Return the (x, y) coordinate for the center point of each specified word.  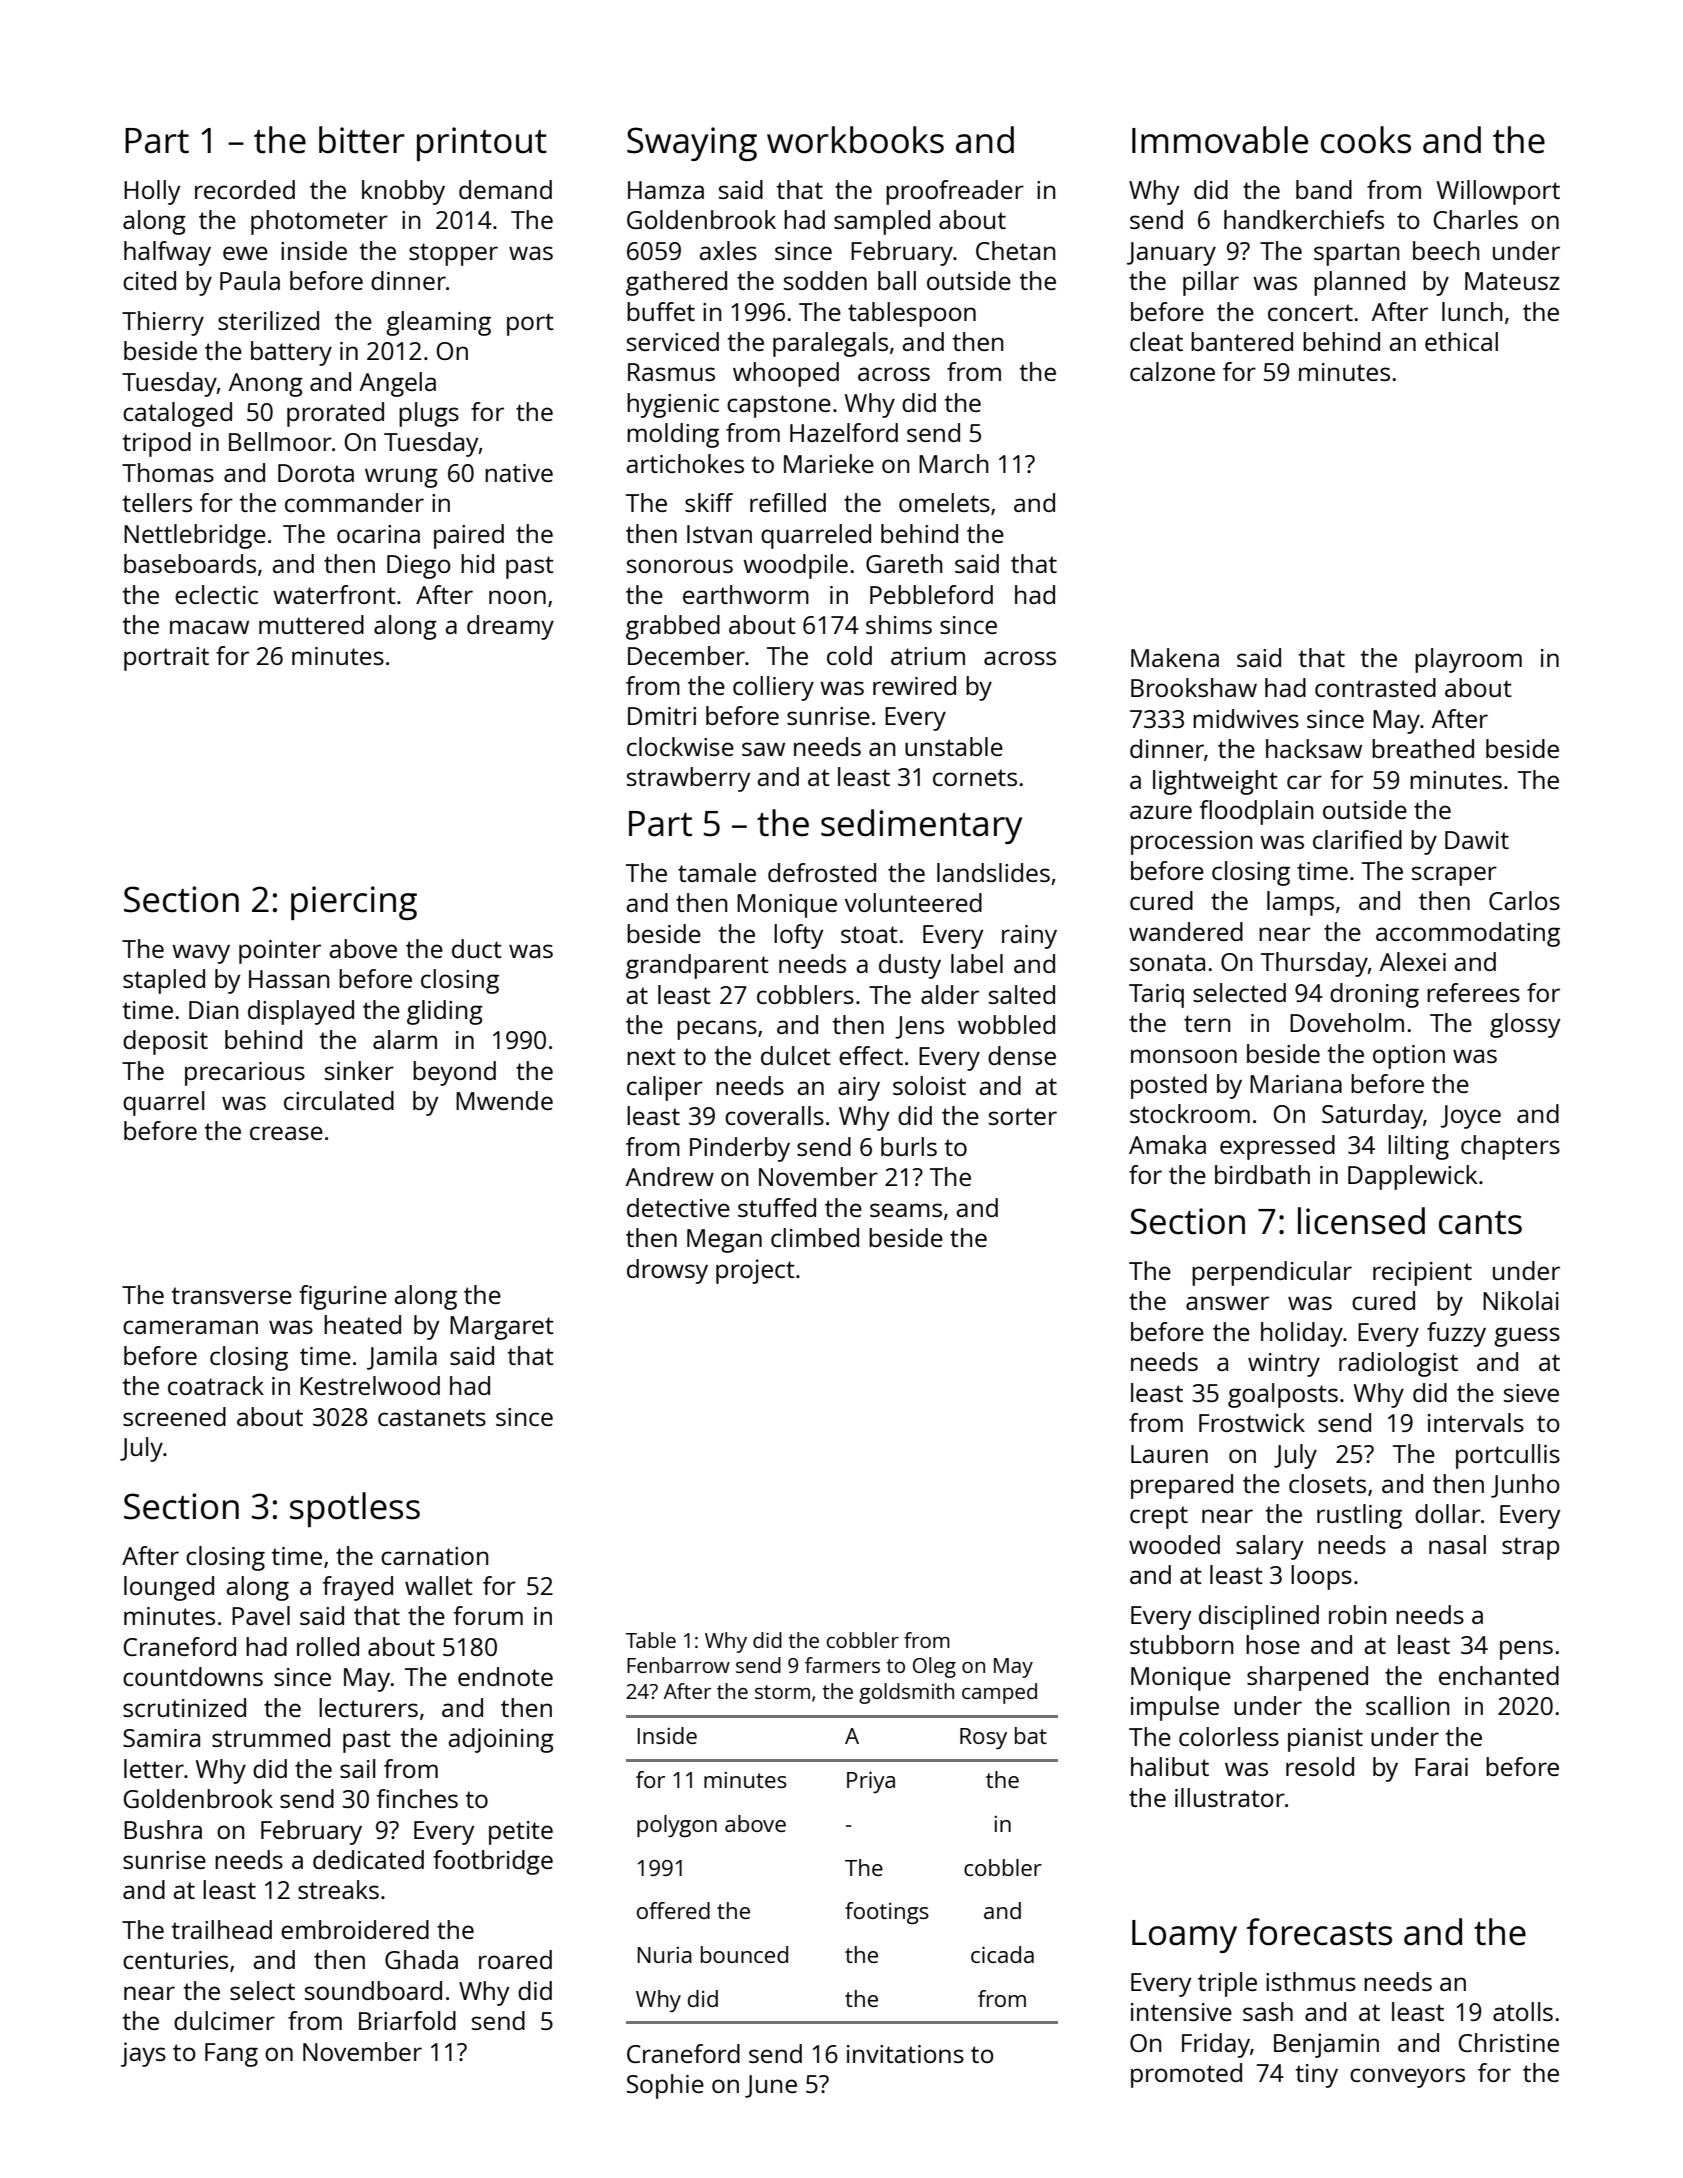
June (771, 2086)
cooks (1366, 140)
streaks (338, 1889)
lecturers (368, 1707)
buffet (661, 311)
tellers (157, 502)
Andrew (670, 1176)
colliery (773, 688)
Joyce (1471, 1117)
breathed (1423, 748)
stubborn (1182, 1644)
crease (286, 1133)
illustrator (1230, 1797)
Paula (250, 280)
